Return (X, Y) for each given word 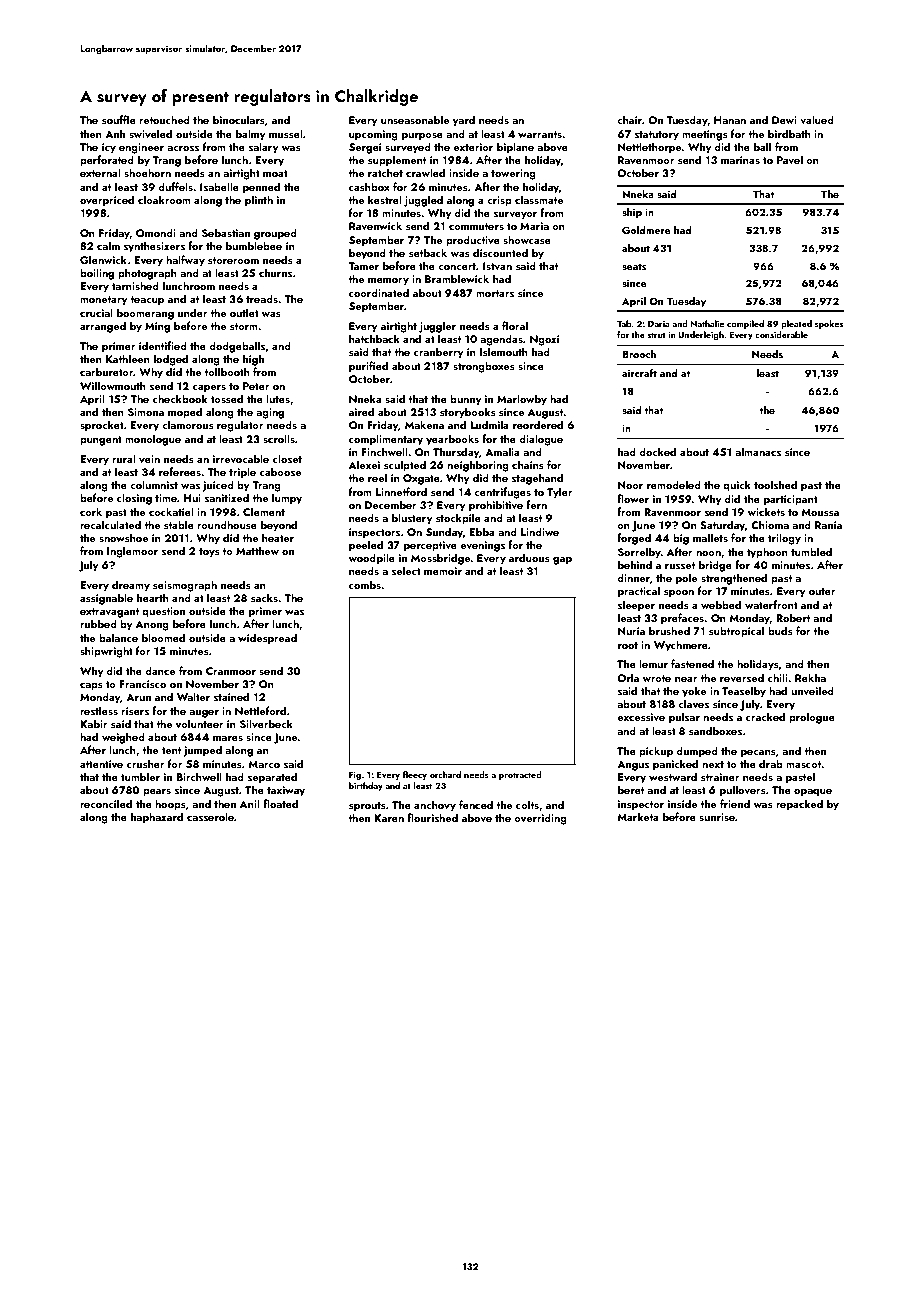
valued (817, 119)
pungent (101, 441)
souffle (119, 119)
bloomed (163, 637)
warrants (540, 134)
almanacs (758, 451)
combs (365, 584)
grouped (275, 234)
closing (134, 499)
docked (657, 451)
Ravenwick (375, 225)
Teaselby (744, 692)
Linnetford (401, 491)
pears (157, 793)
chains (528, 464)
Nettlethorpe (650, 148)
